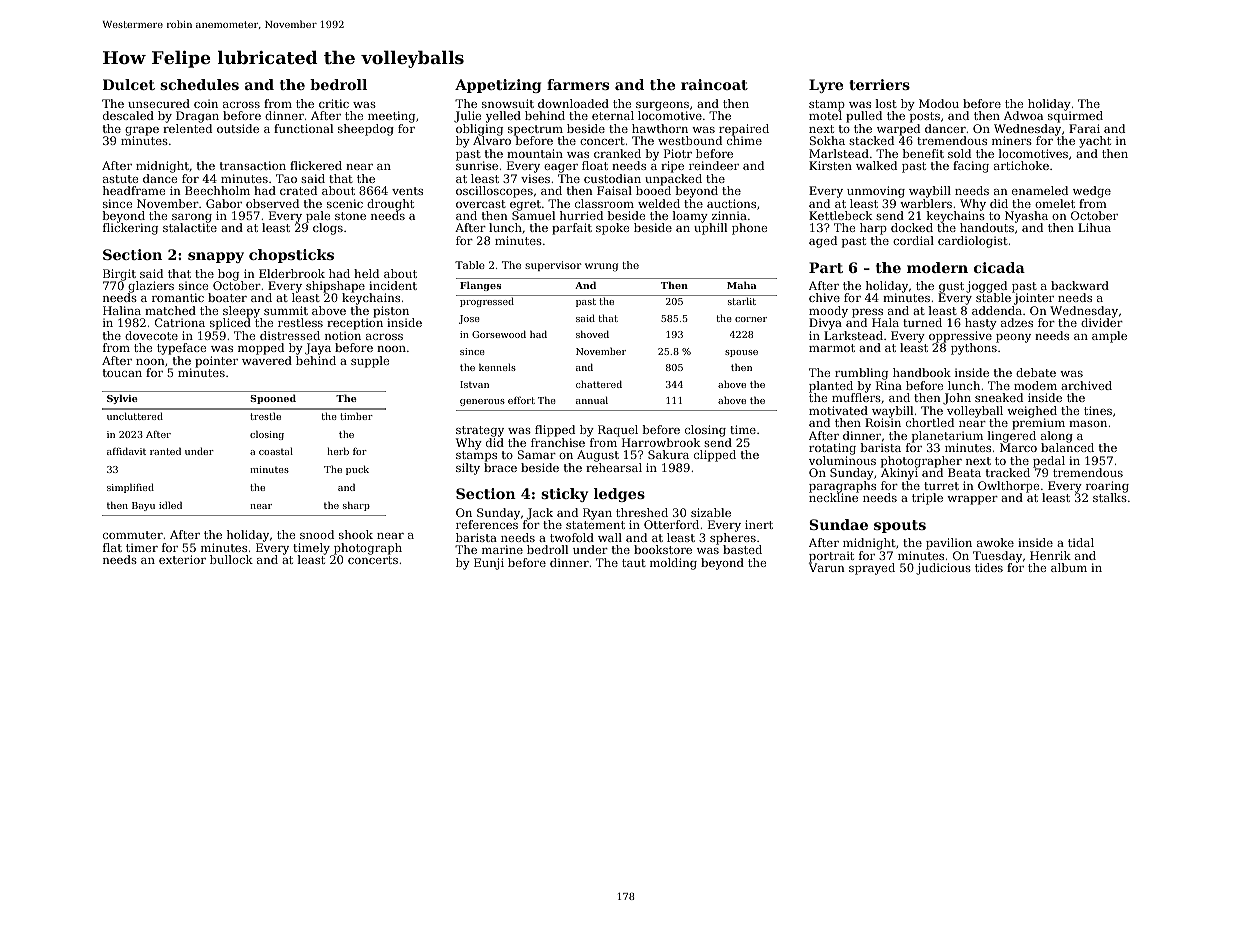 The width and height of the screenshot is (1233, 952). I want to click on Halina, so click(122, 310).
